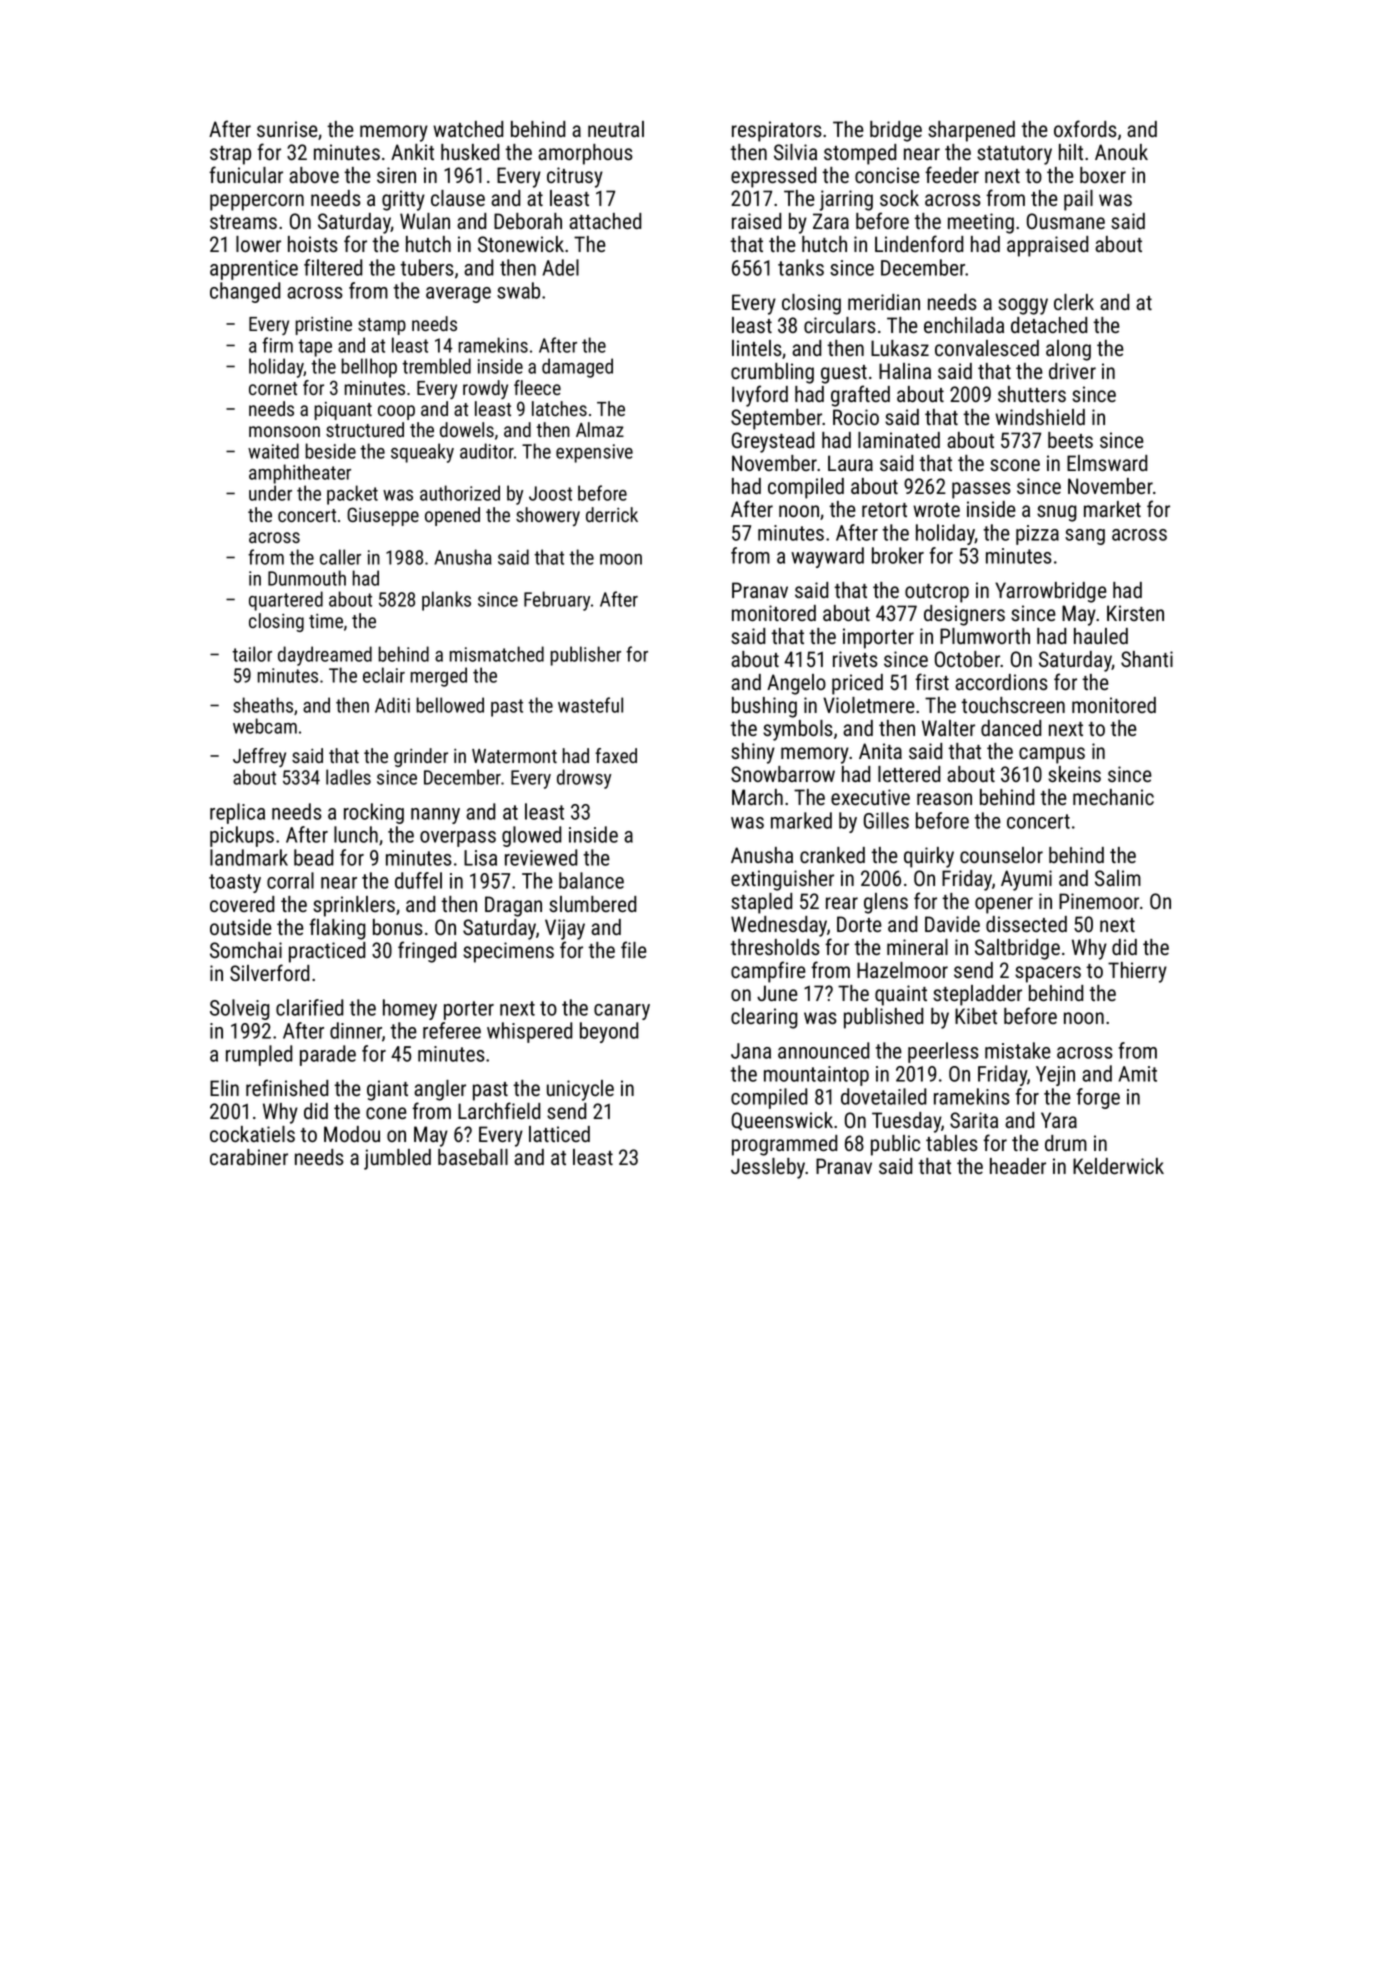 This screenshot has height=1969, width=1386. I want to click on average, so click(458, 295).
